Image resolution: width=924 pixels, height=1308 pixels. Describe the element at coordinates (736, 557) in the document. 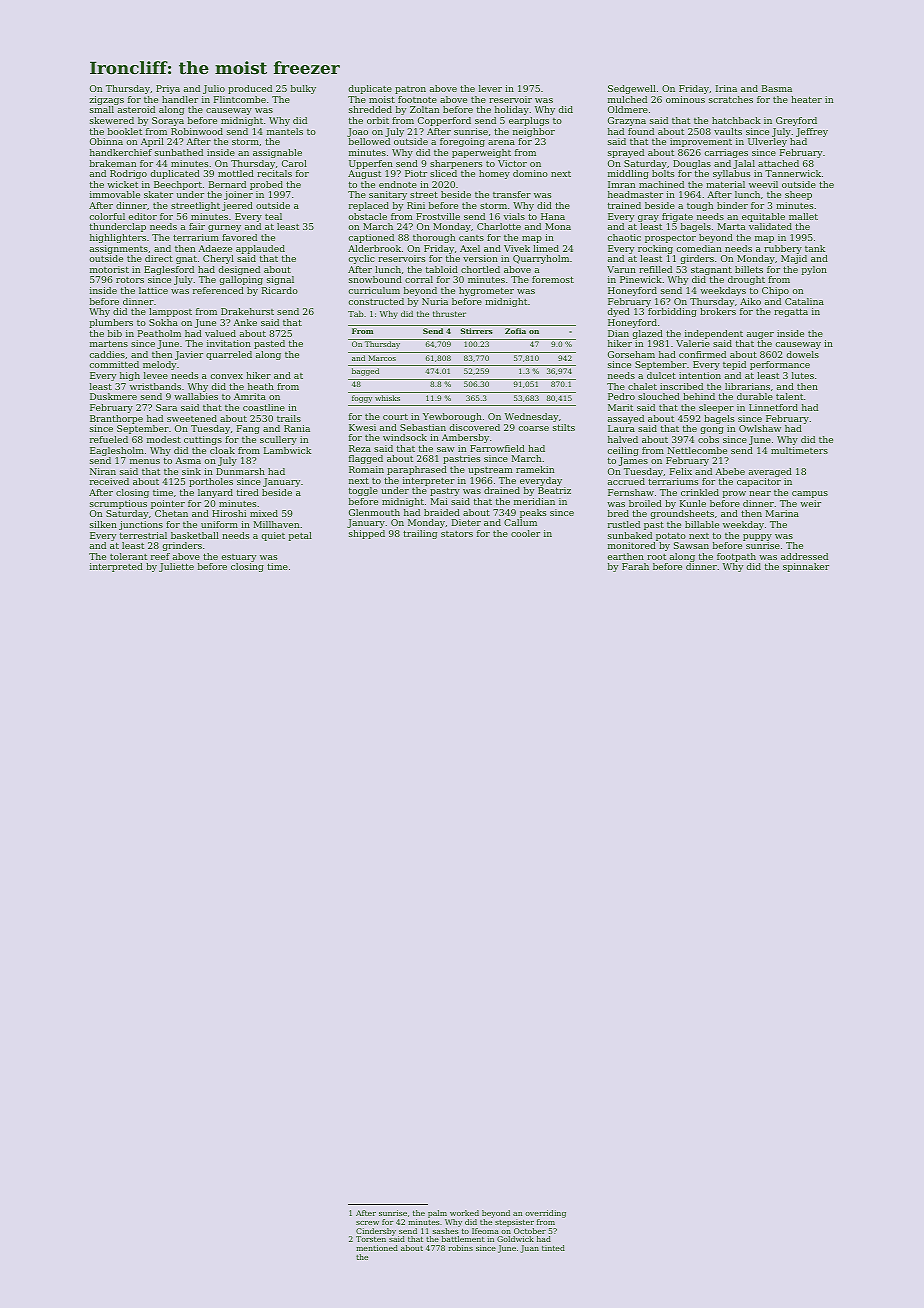

I see `footpath` at that location.
